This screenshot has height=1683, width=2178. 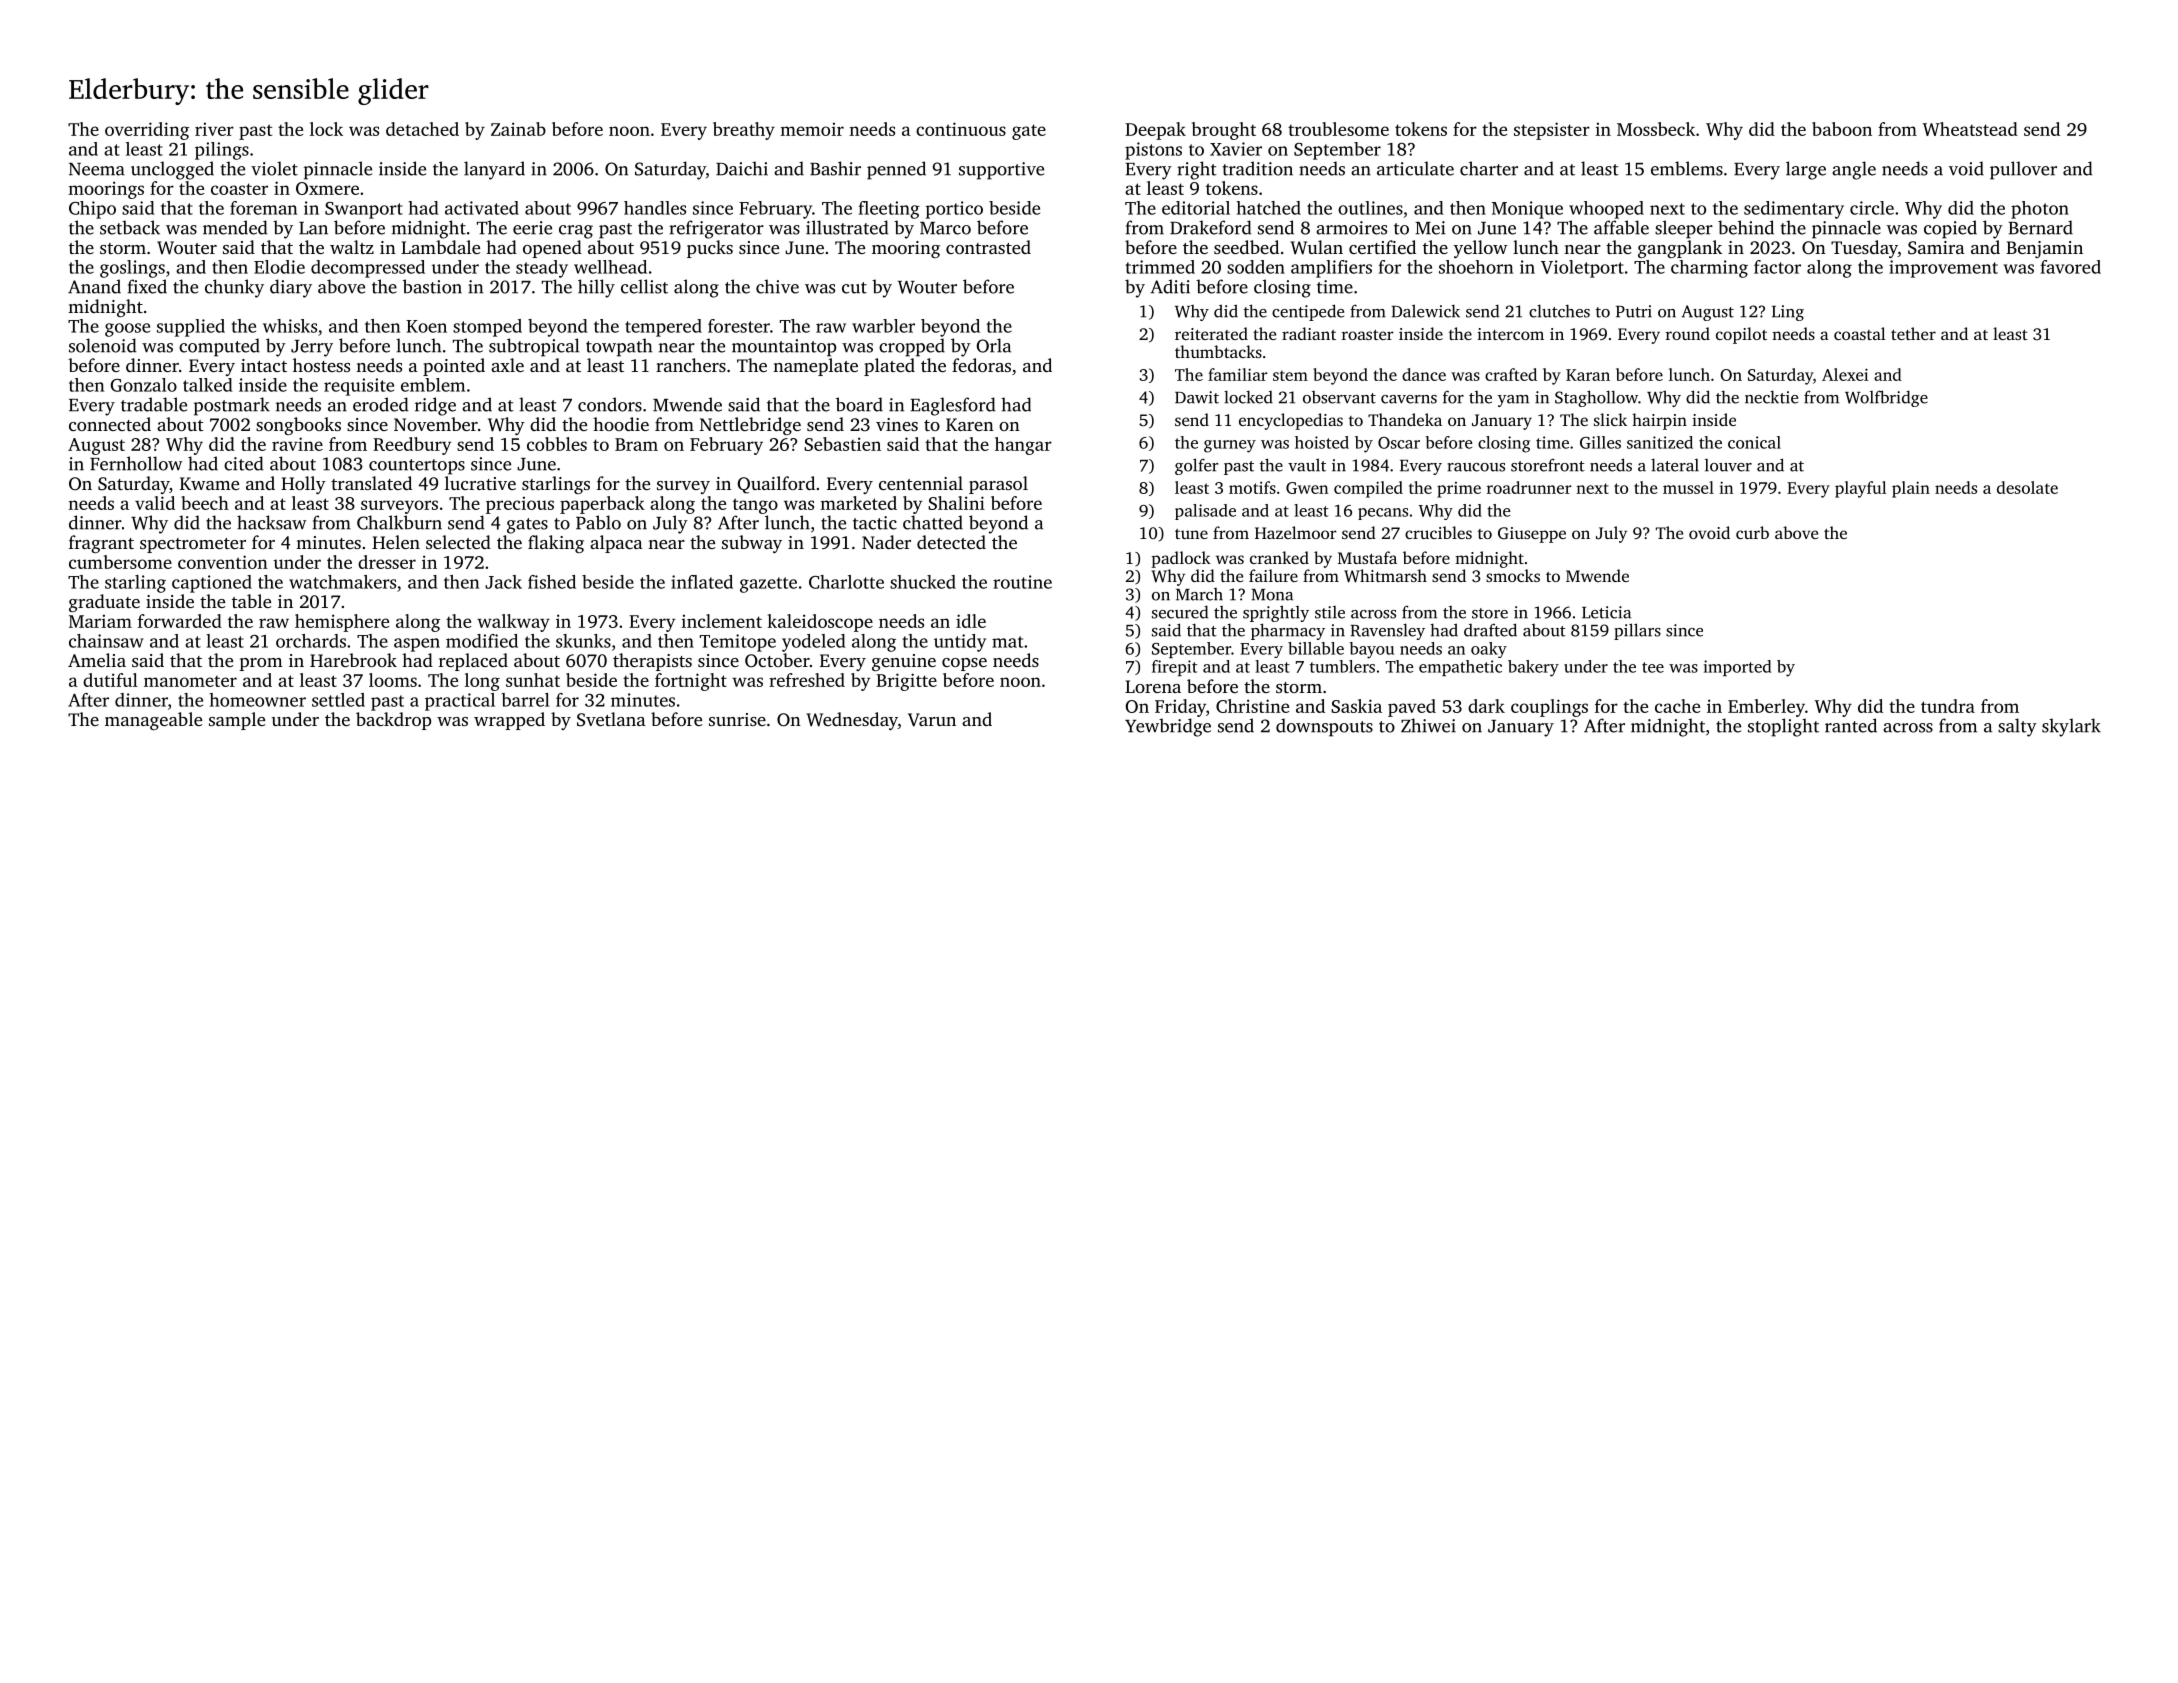 I want to click on portico, so click(x=954, y=210).
